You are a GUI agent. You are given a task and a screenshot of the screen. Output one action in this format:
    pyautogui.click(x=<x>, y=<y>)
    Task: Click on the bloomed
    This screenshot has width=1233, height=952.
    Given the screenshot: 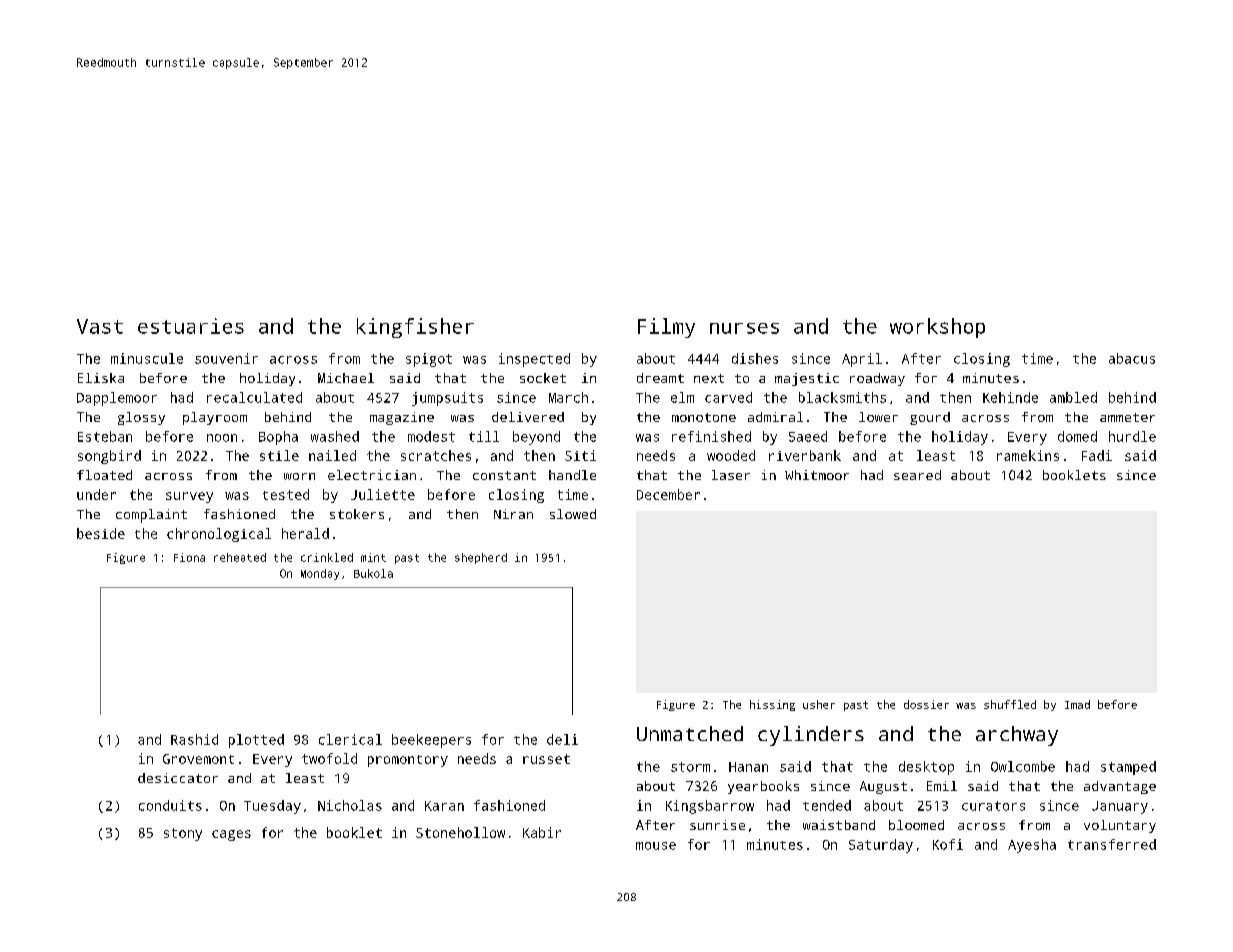 What is the action you would take?
    pyautogui.click(x=916, y=825)
